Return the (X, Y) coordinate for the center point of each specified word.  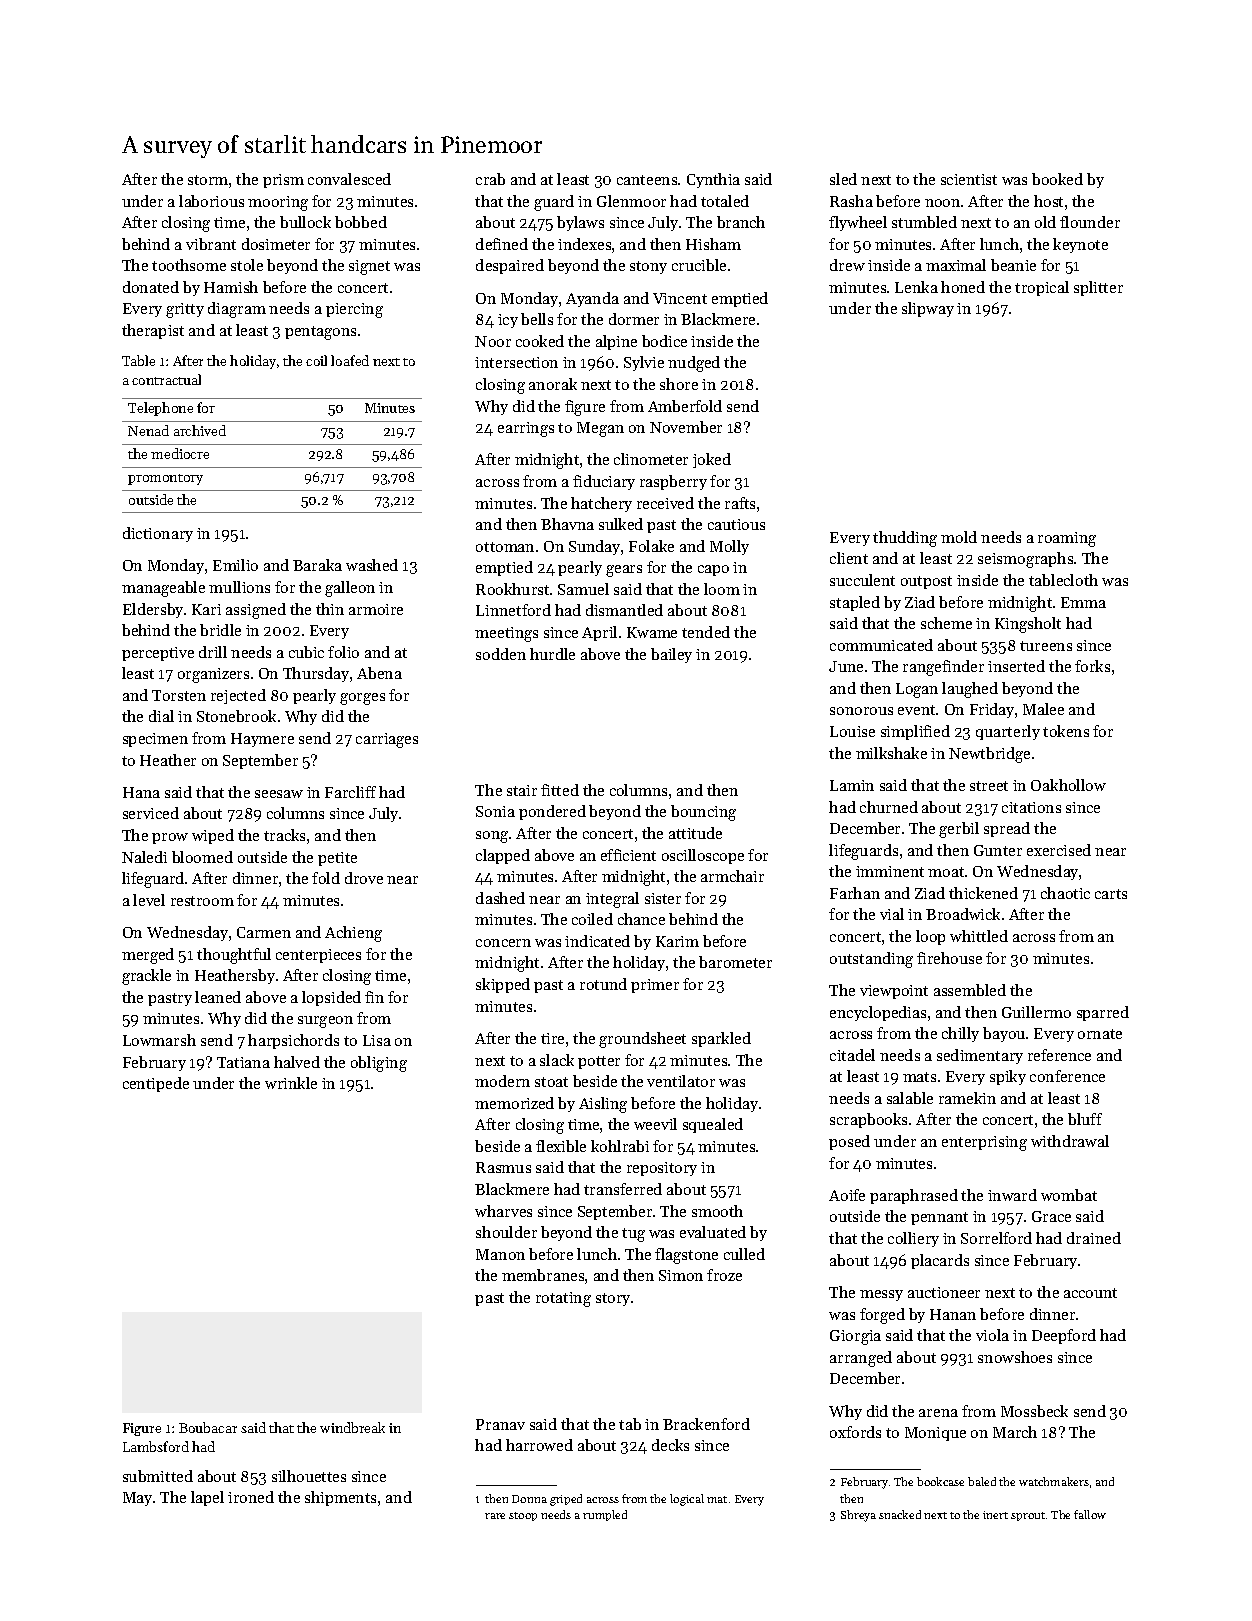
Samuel (583, 589)
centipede (156, 1084)
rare (495, 1516)
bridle (220, 630)
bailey (671, 655)
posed (849, 1142)
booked (1057, 179)
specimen (155, 740)
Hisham (713, 244)
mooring (278, 203)
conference (1067, 1076)
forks (1092, 666)
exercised (1059, 850)
